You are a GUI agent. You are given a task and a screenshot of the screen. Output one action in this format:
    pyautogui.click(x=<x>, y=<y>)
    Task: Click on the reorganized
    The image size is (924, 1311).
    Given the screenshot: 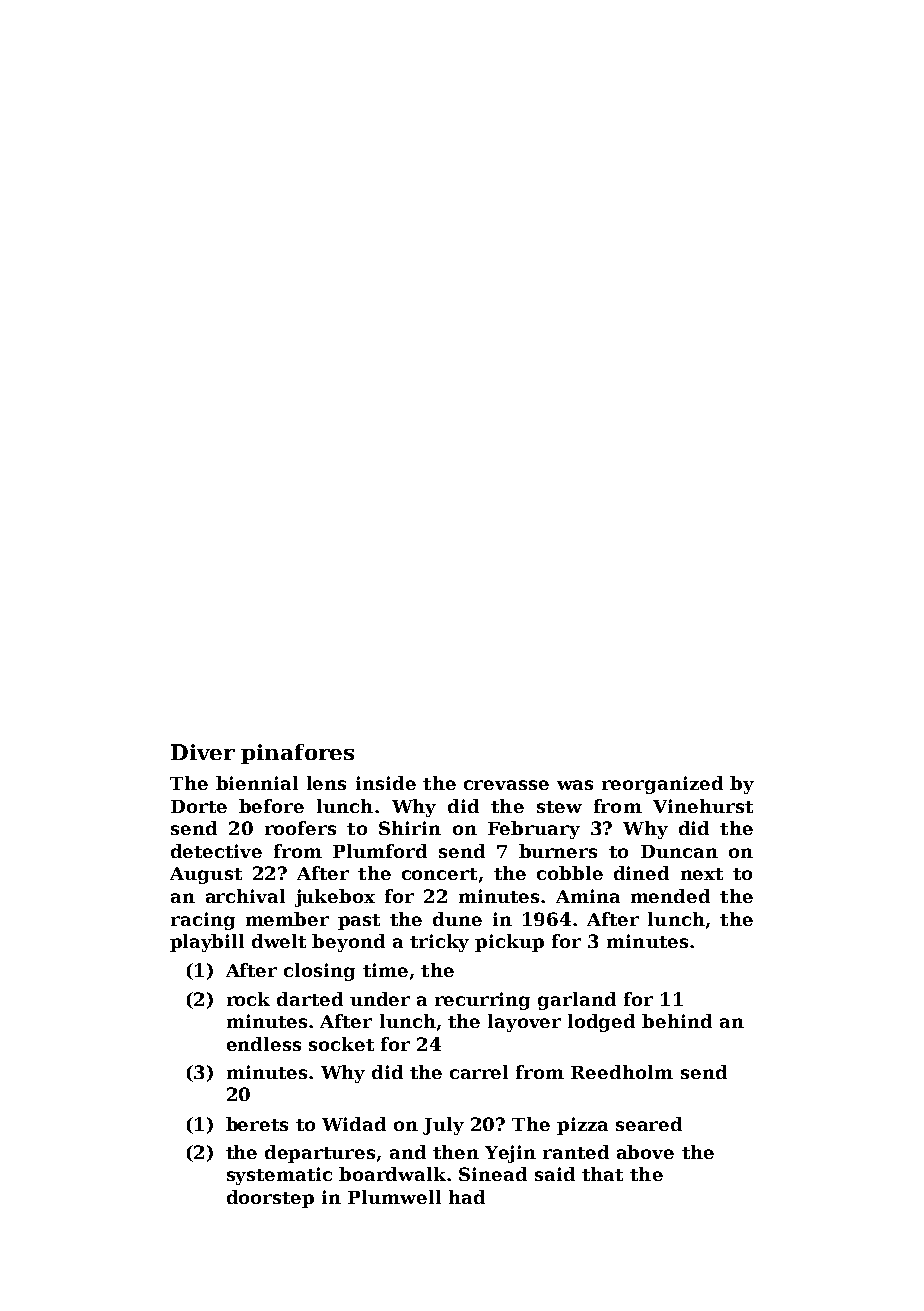 What is the action you would take?
    pyautogui.click(x=662, y=785)
